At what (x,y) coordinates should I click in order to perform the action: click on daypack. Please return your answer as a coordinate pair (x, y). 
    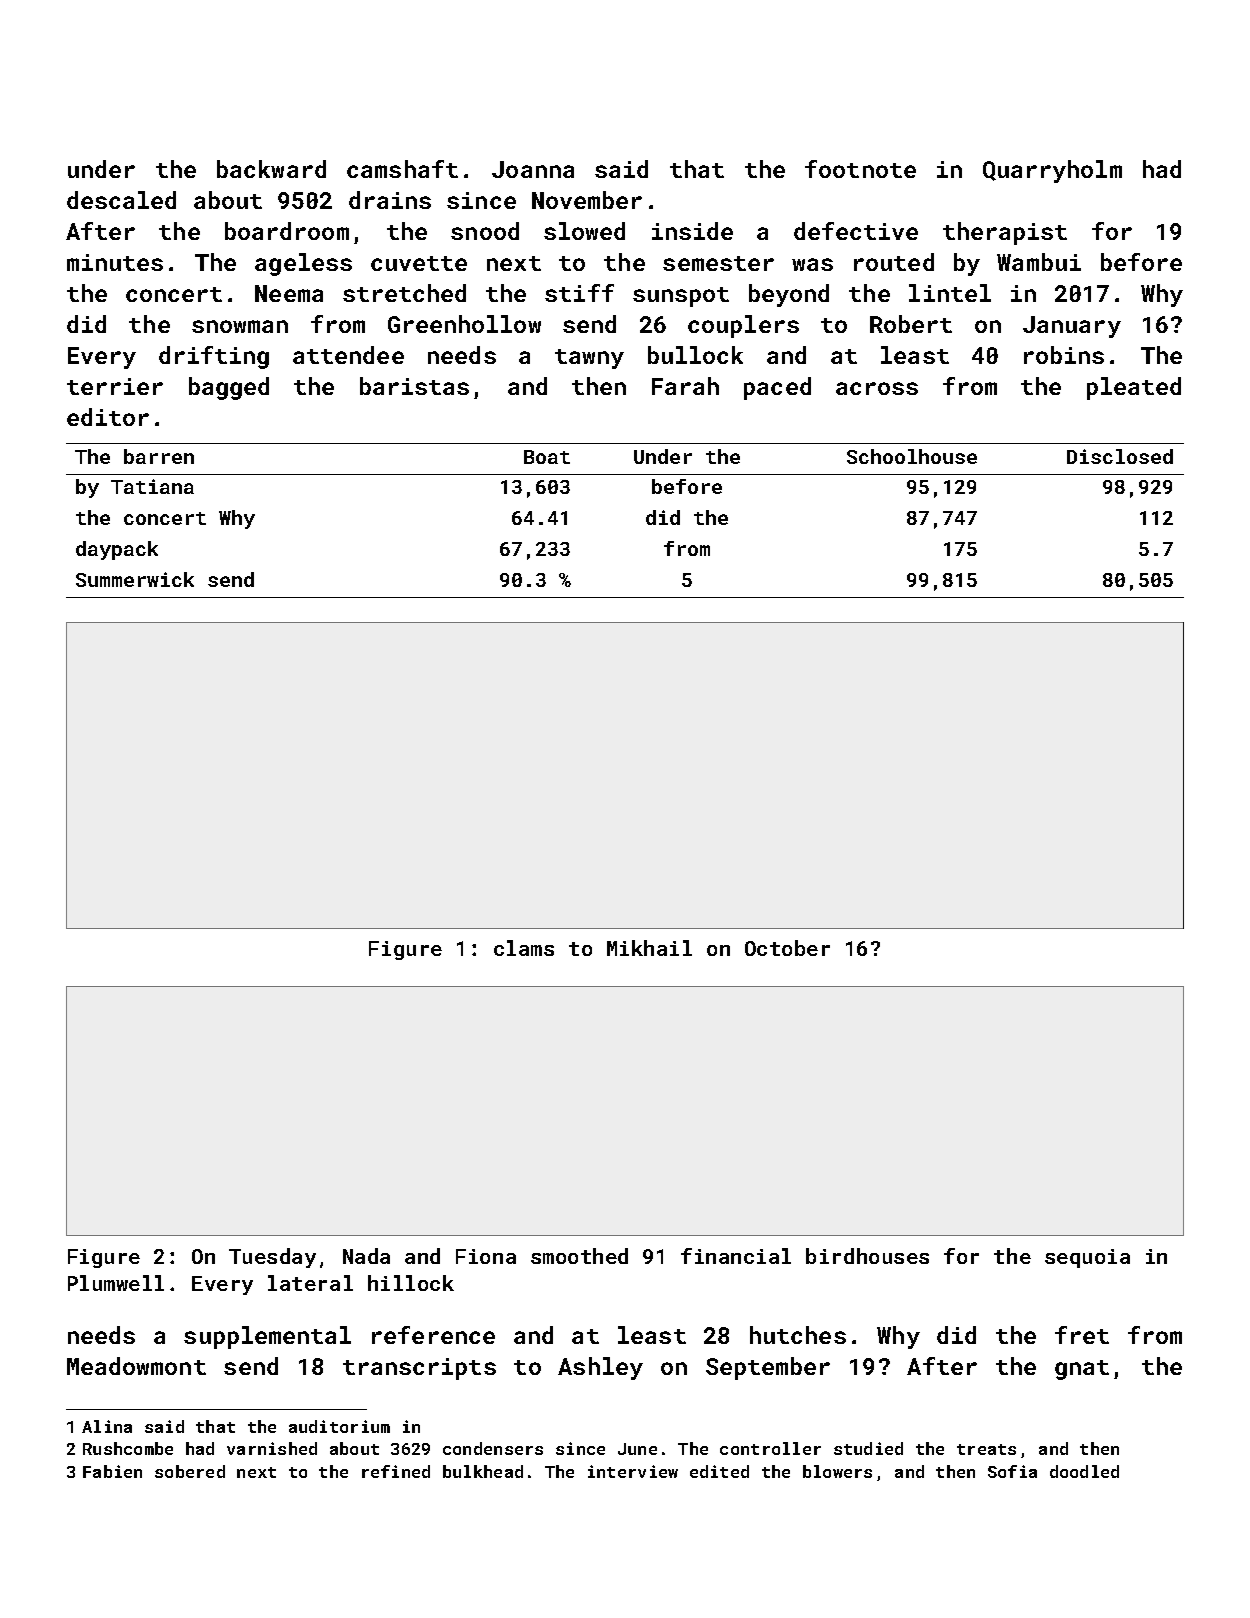
    Looking at the image, I should click on (117, 550).
